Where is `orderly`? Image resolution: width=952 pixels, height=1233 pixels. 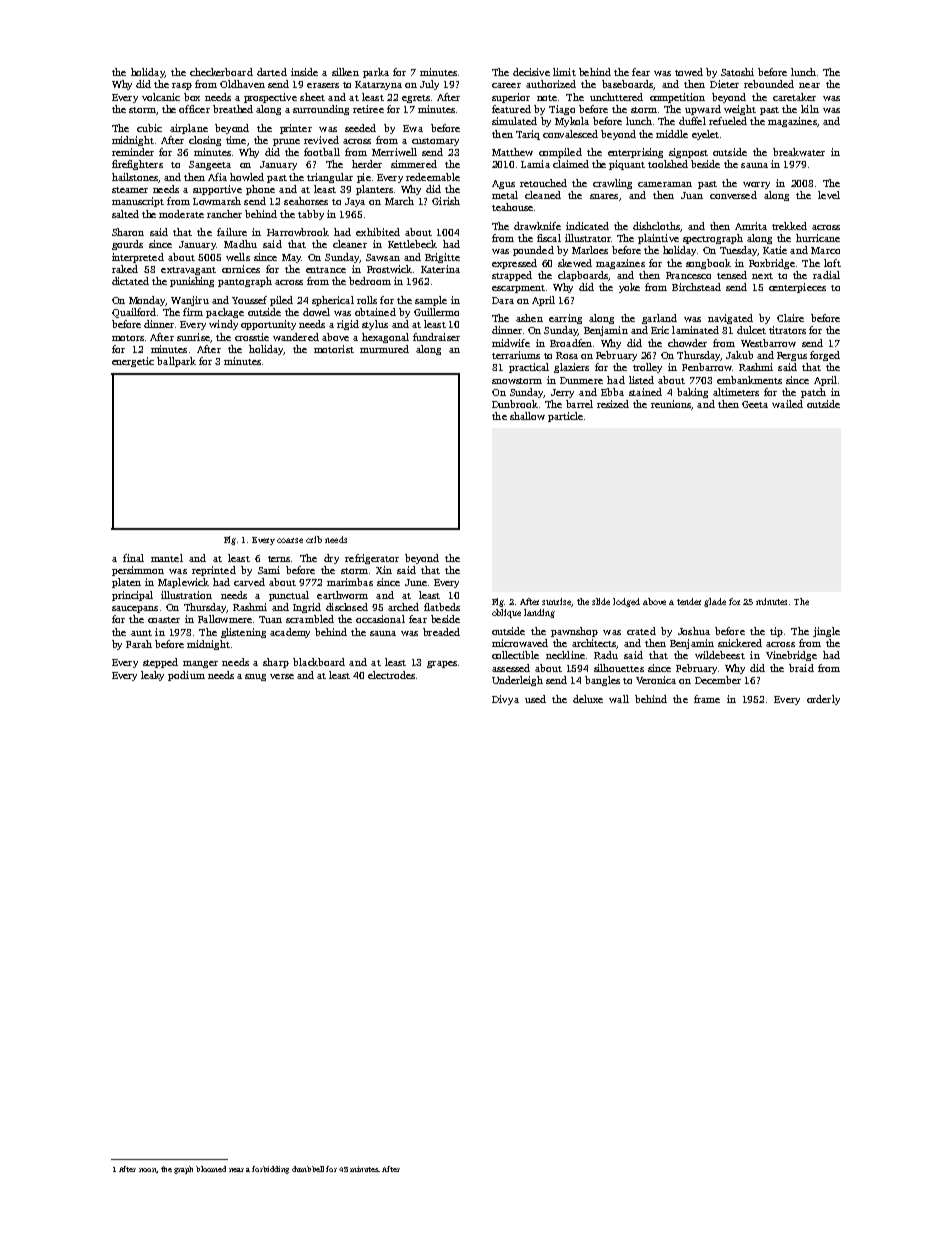 orderly is located at coordinates (823, 700).
